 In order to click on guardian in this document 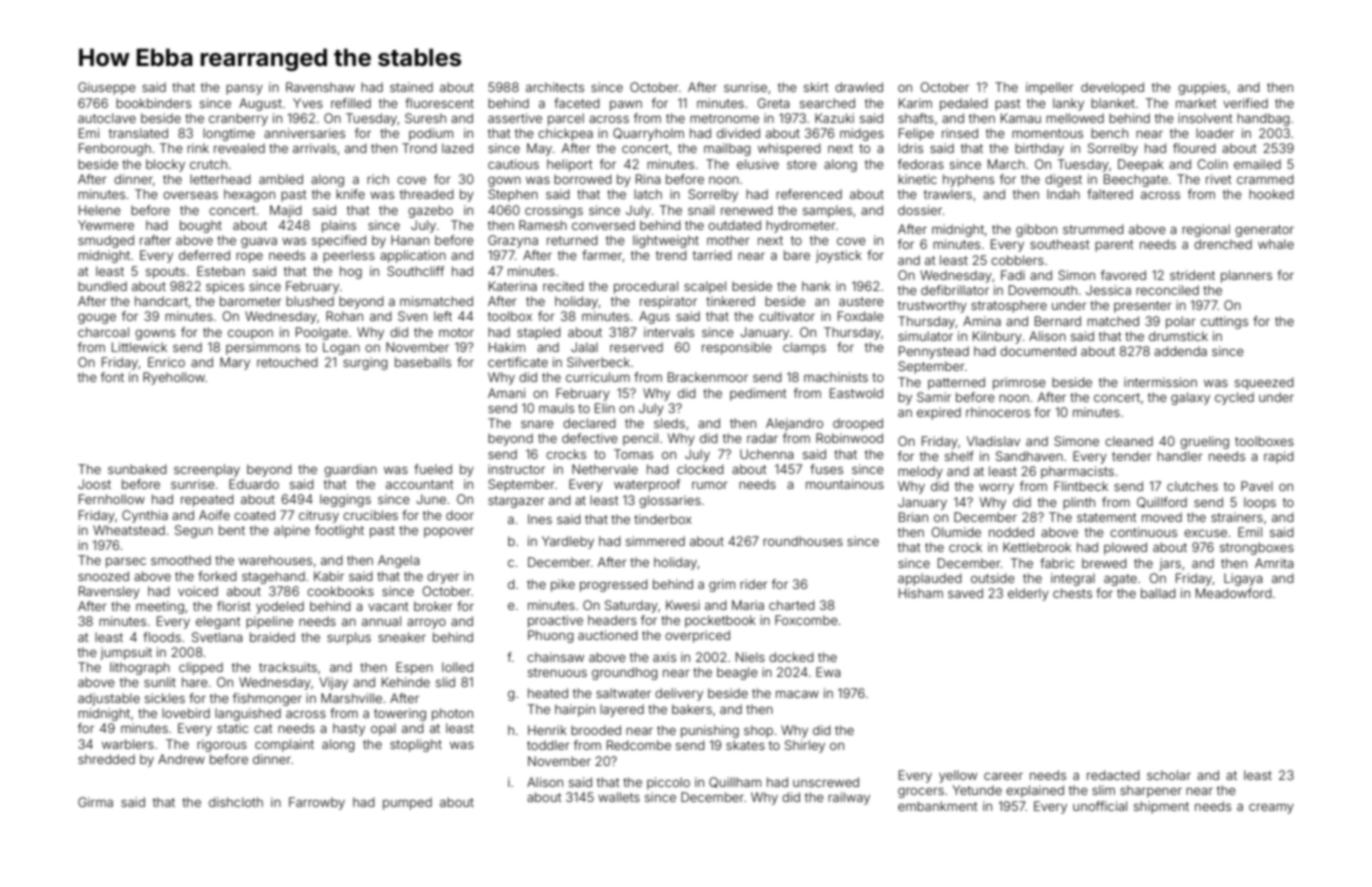, I will do `click(350, 470)`.
